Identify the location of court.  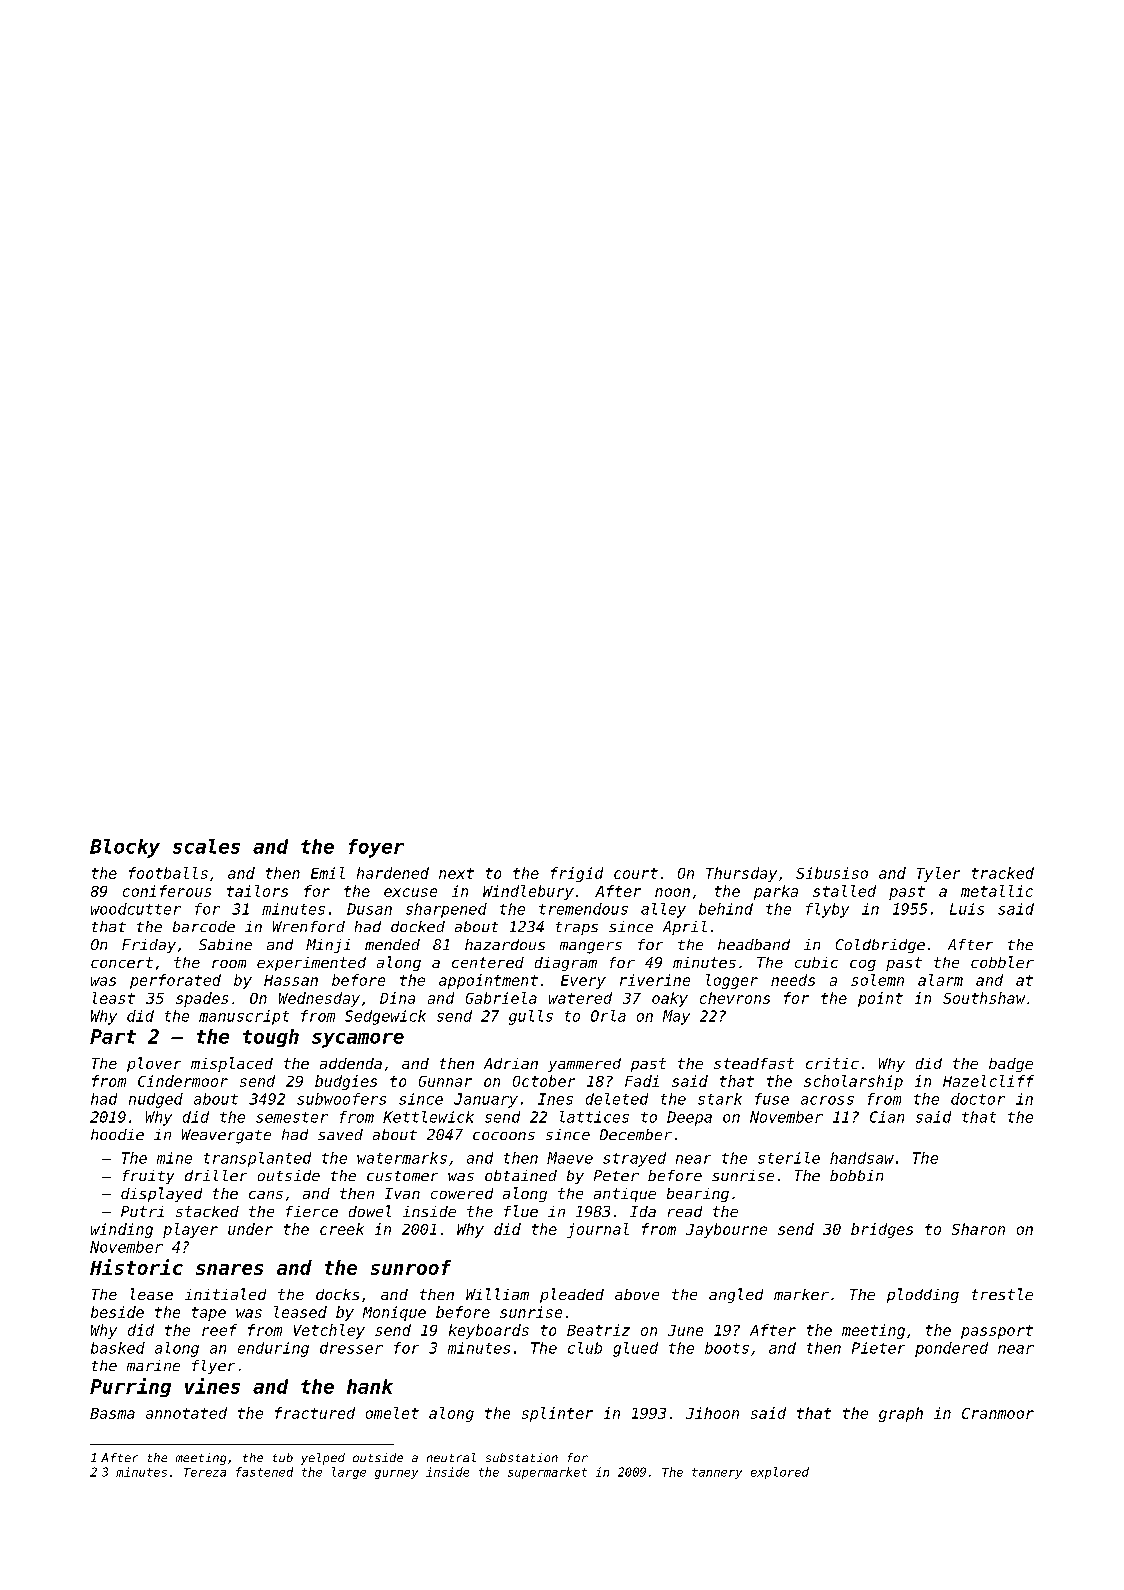
(636, 873).
